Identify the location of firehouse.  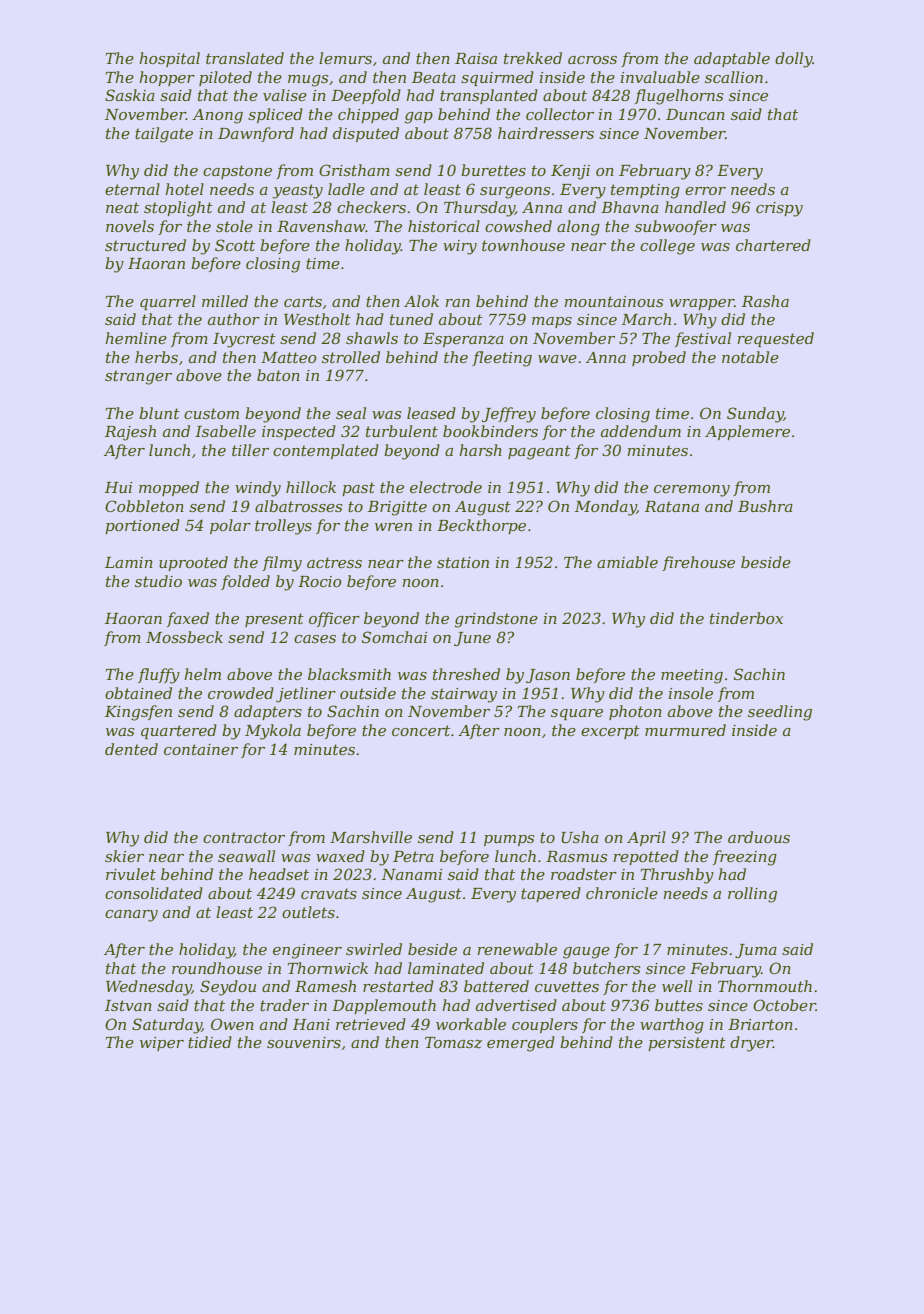
(698, 563).
